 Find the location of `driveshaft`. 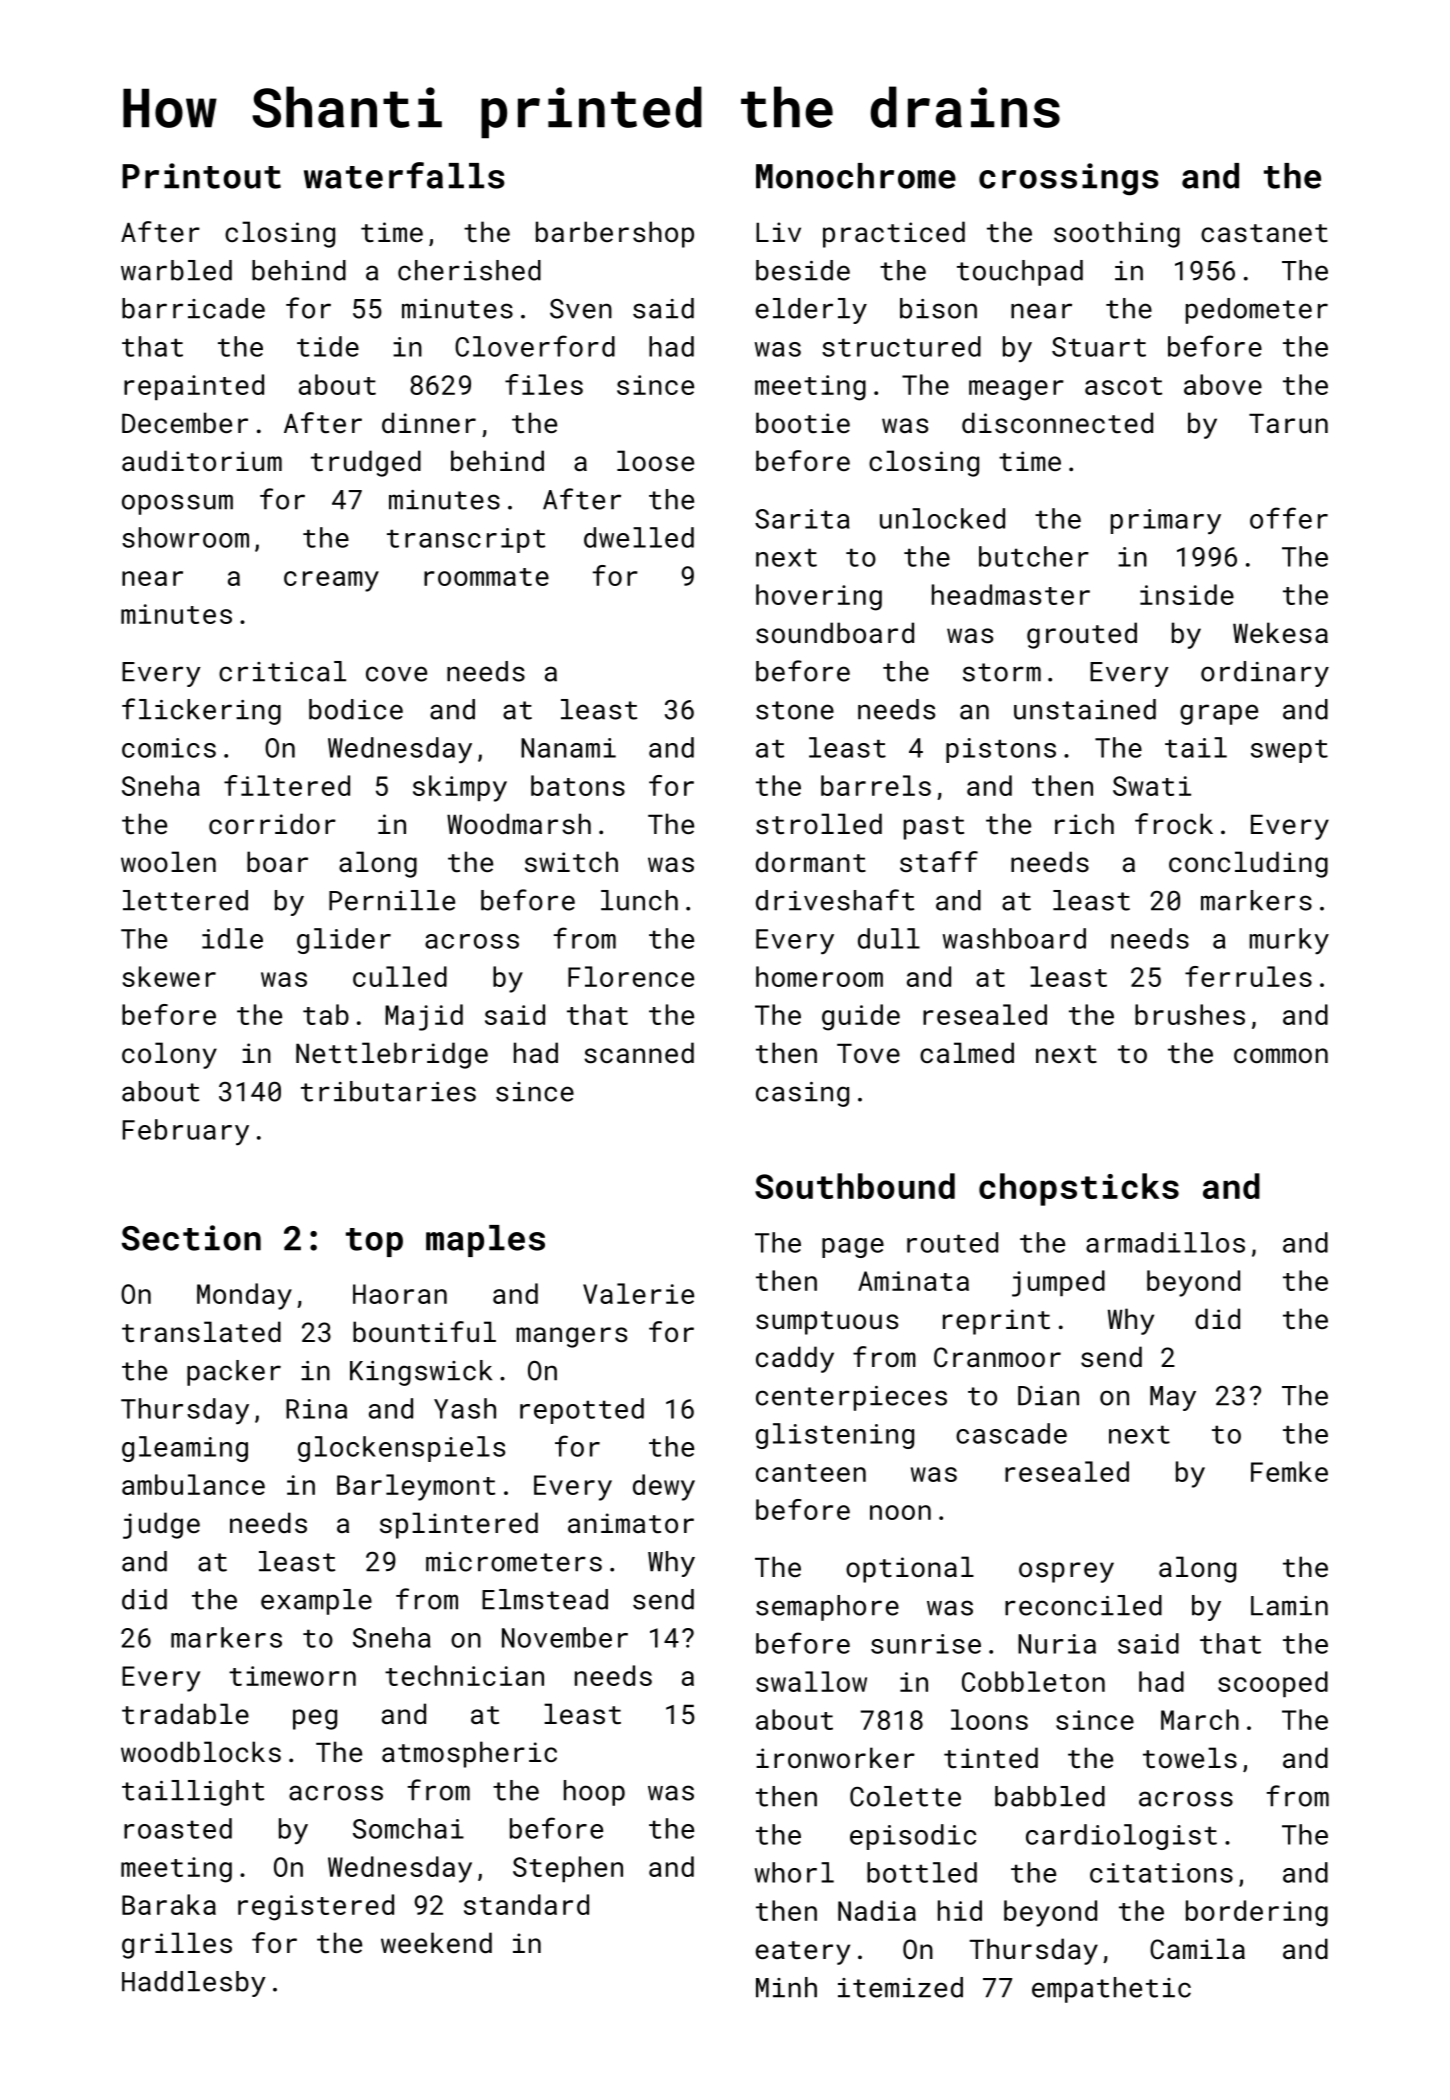

driveshaft is located at coordinates (835, 900).
